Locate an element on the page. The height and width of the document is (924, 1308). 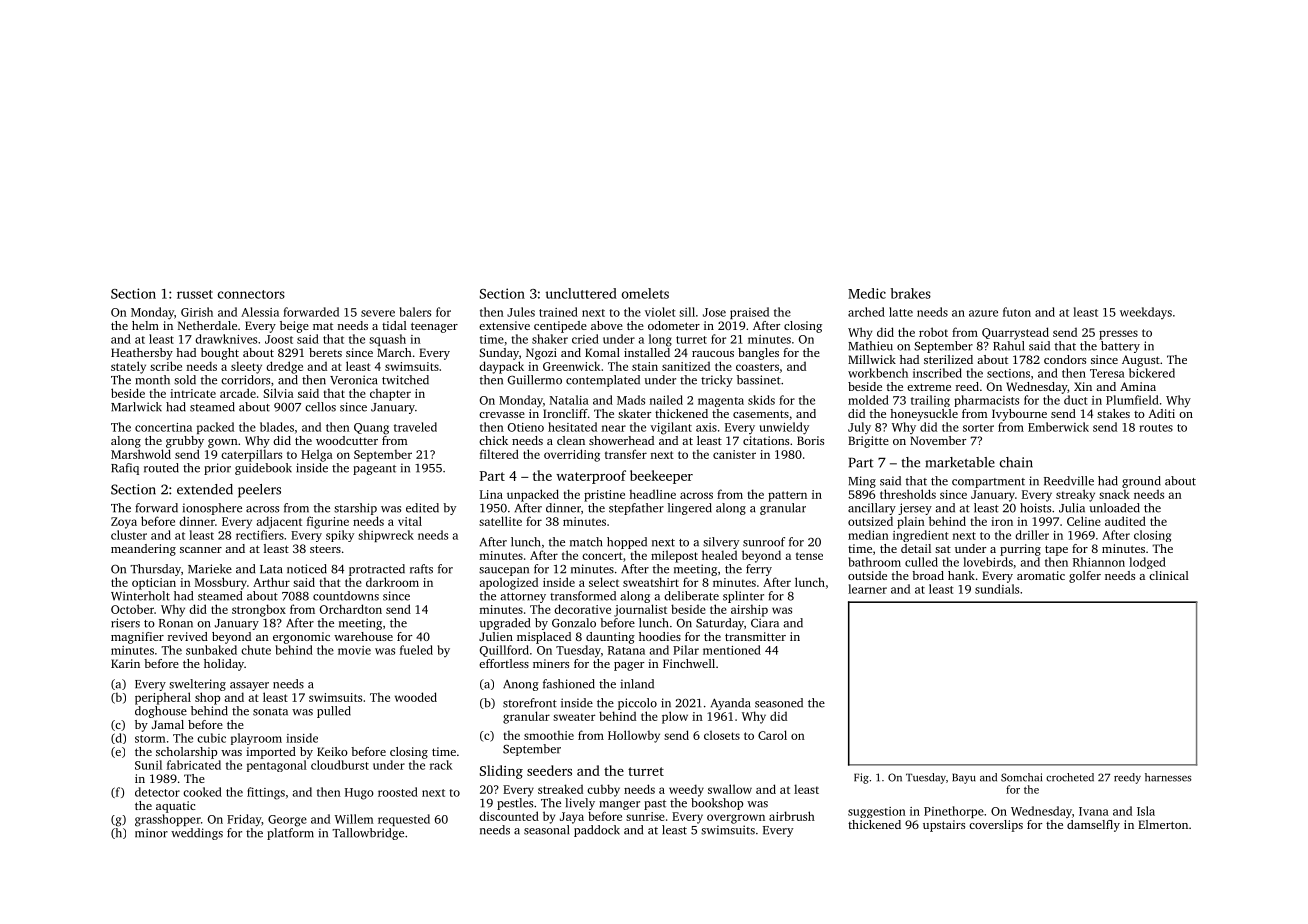
airship is located at coordinates (749, 611).
